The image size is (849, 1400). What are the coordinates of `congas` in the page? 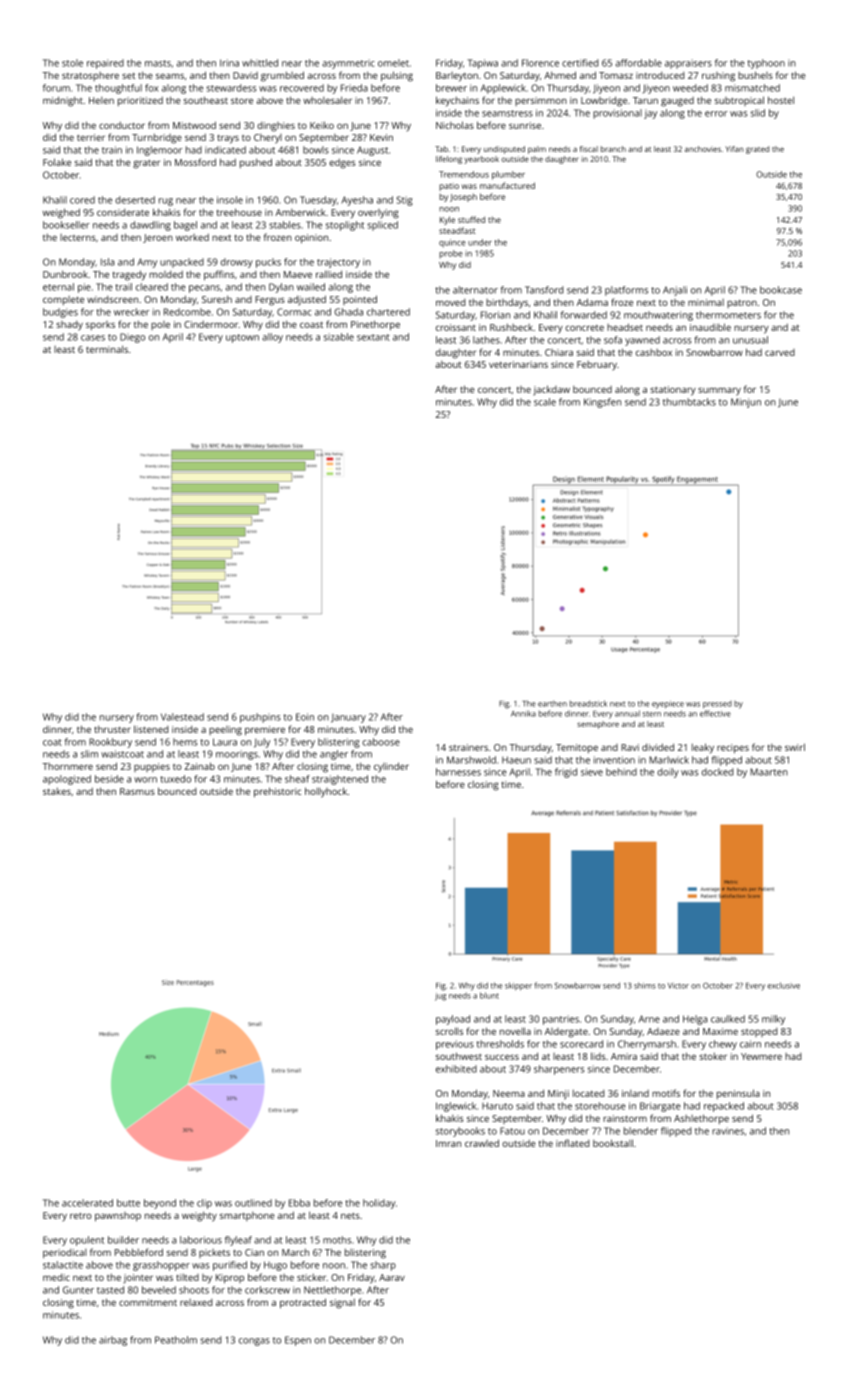 It's located at (254, 1342).
